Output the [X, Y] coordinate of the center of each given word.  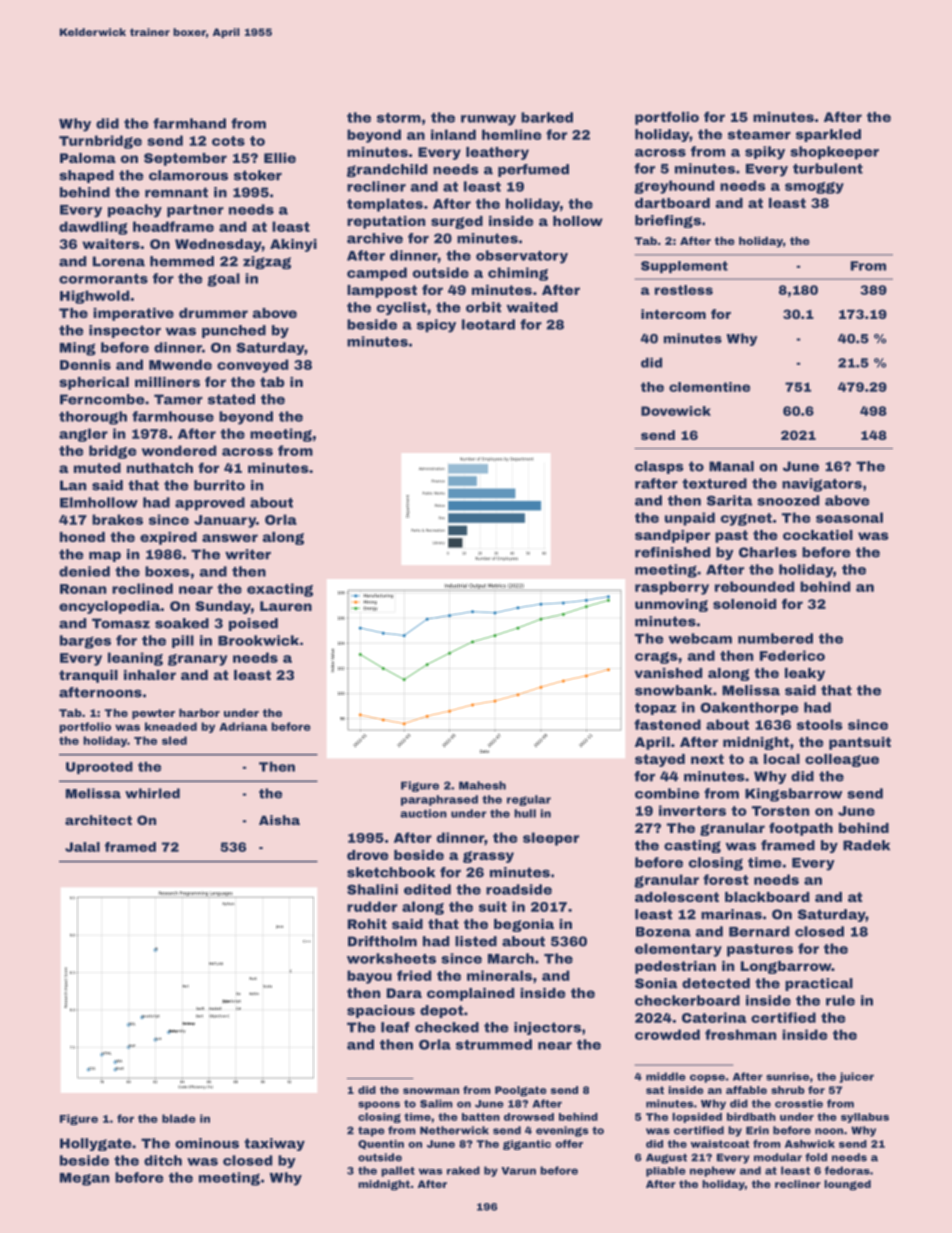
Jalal [82, 847]
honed [82, 537]
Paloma [88, 158]
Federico [792, 655]
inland [453, 134]
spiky [765, 153]
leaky [805, 674]
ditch [163, 1160]
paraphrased [439, 800]
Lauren [286, 606]
